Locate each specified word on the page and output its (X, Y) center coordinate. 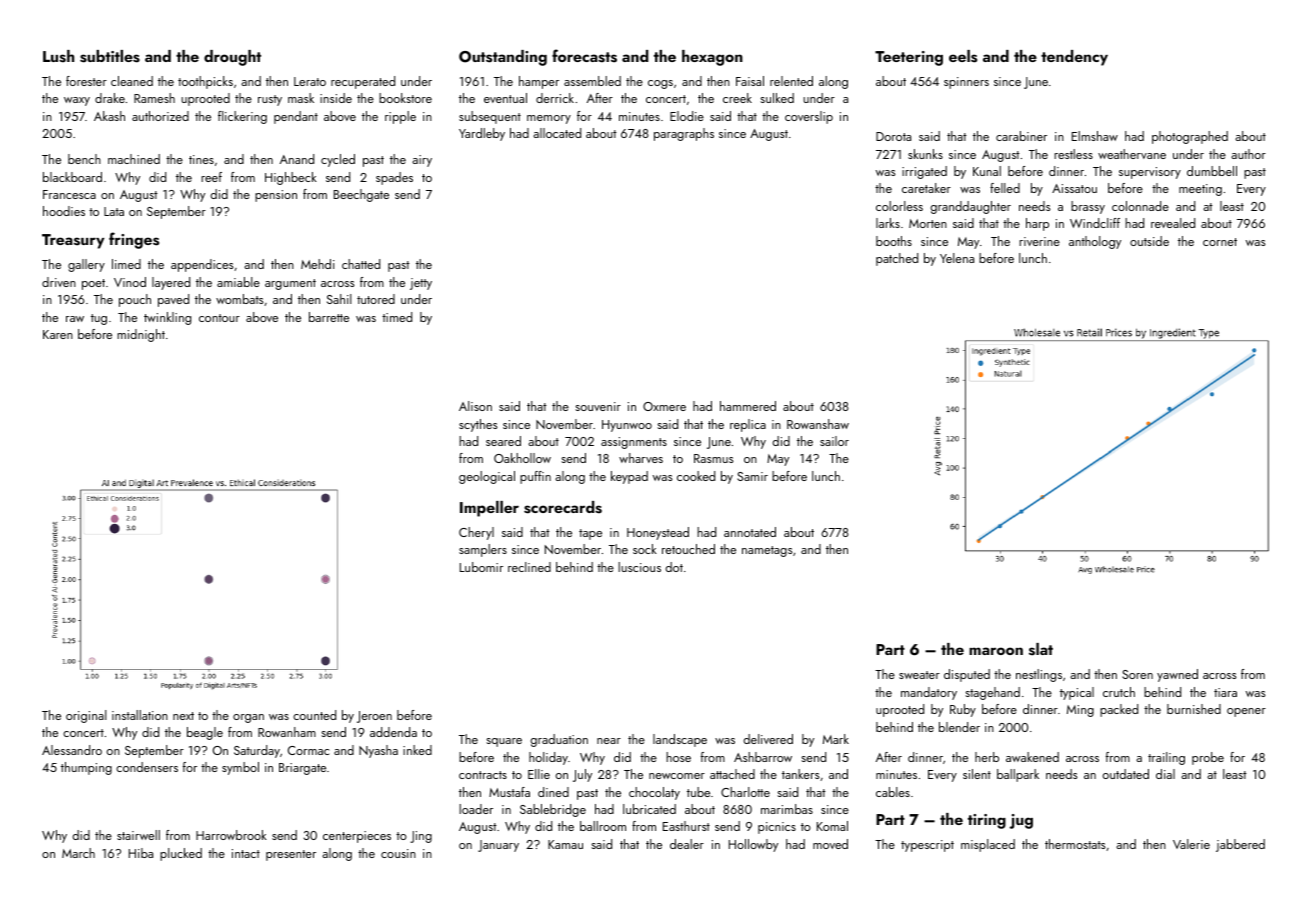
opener (1246, 712)
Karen (58, 334)
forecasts (584, 56)
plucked (181, 854)
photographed (1190, 137)
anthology (1095, 242)
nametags (767, 551)
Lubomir (481, 567)
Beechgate (361, 195)
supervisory (1150, 173)
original (86, 716)
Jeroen (374, 717)
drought (232, 58)
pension (276, 196)
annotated (750, 532)
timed (397, 317)
